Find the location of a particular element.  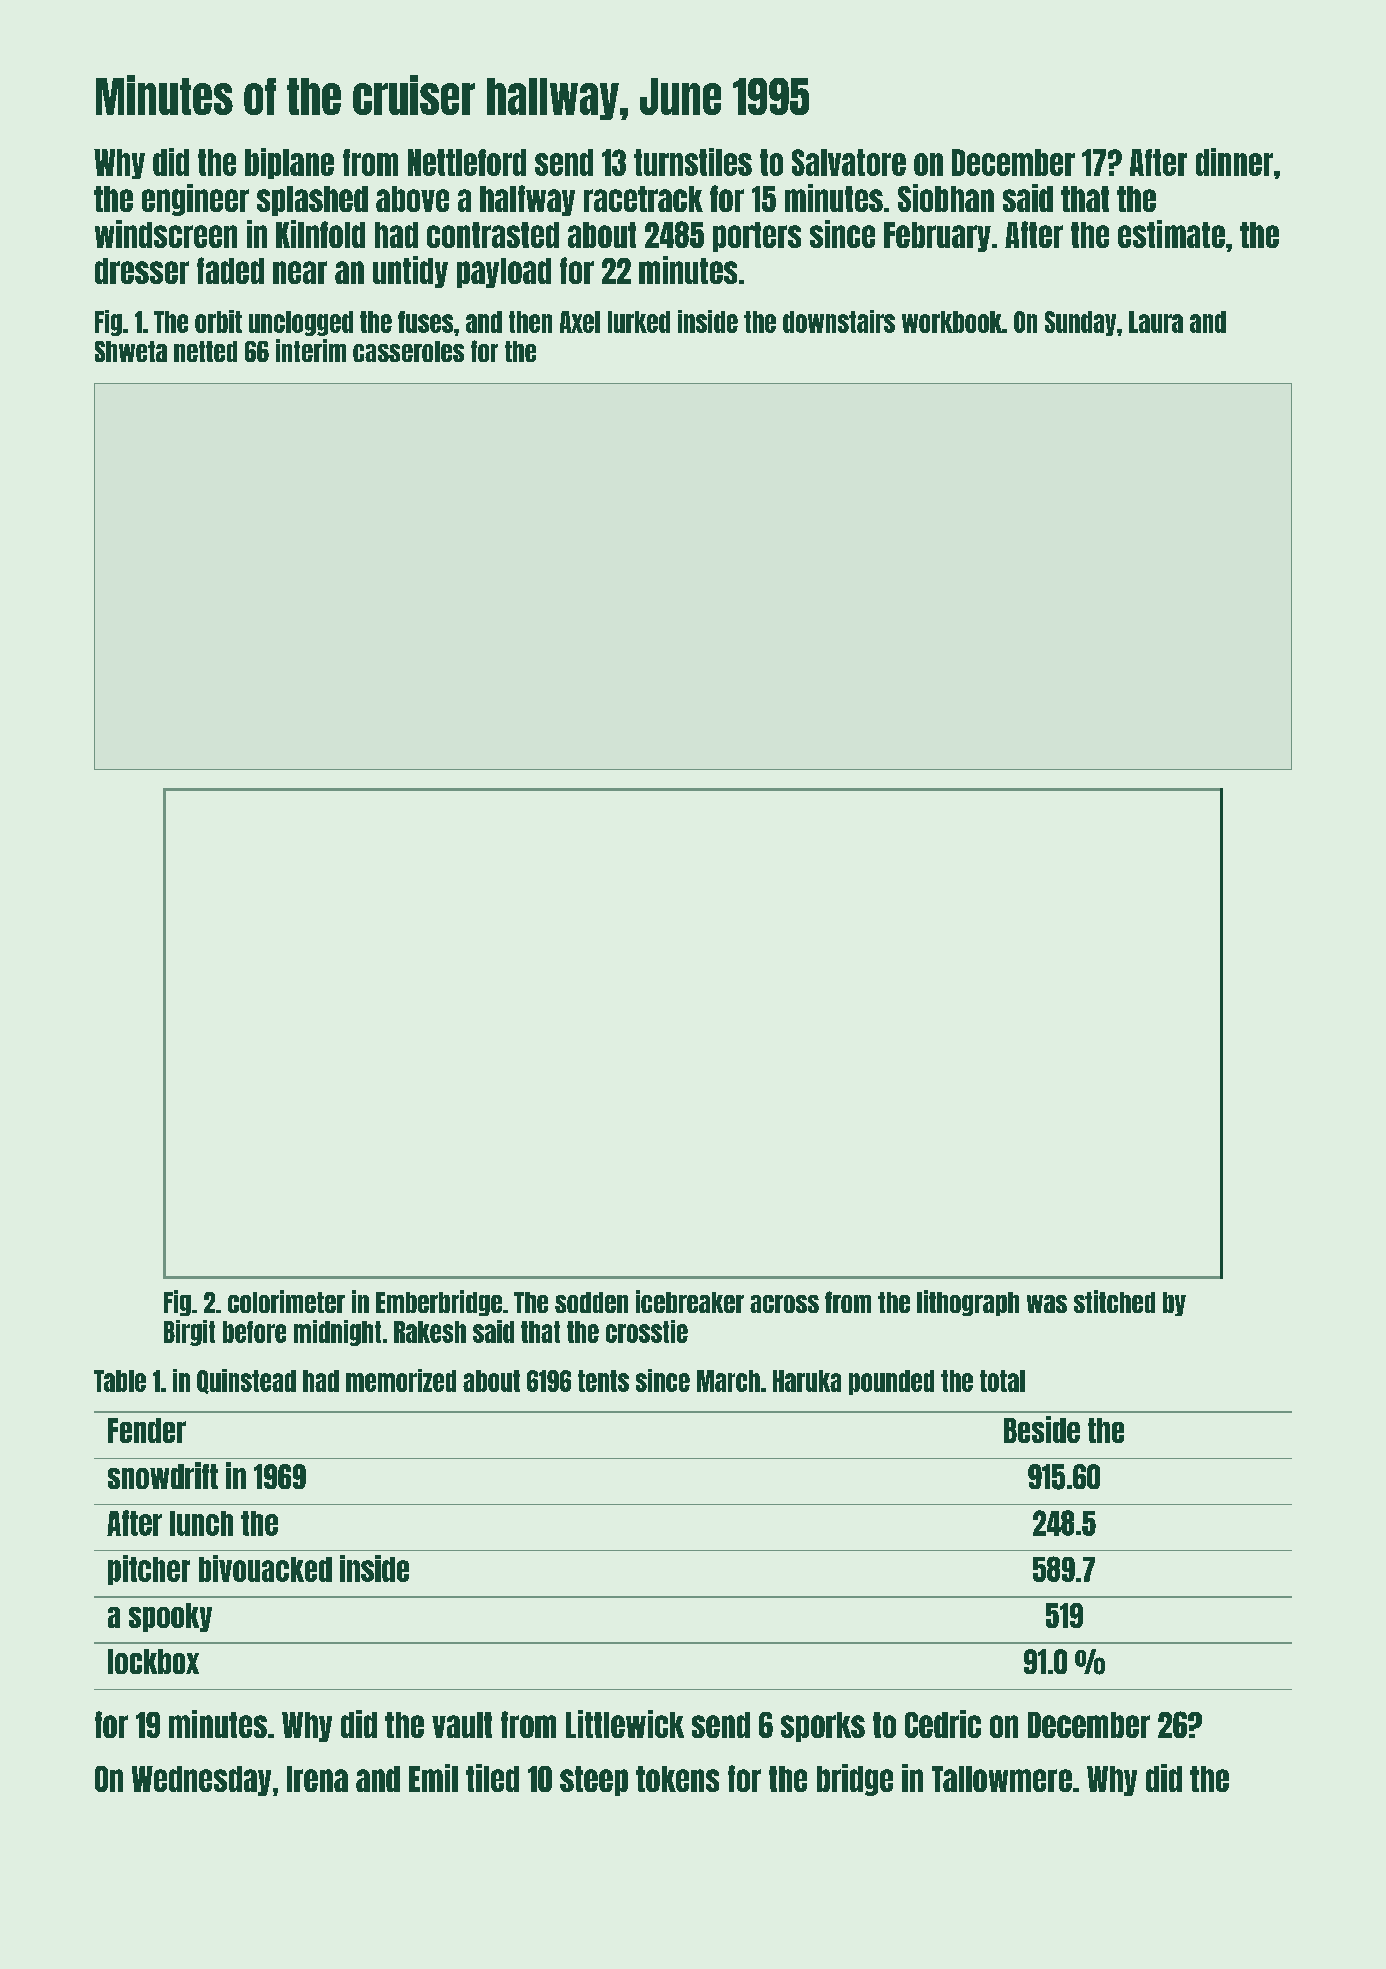

stitched is located at coordinates (1114, 1301).
